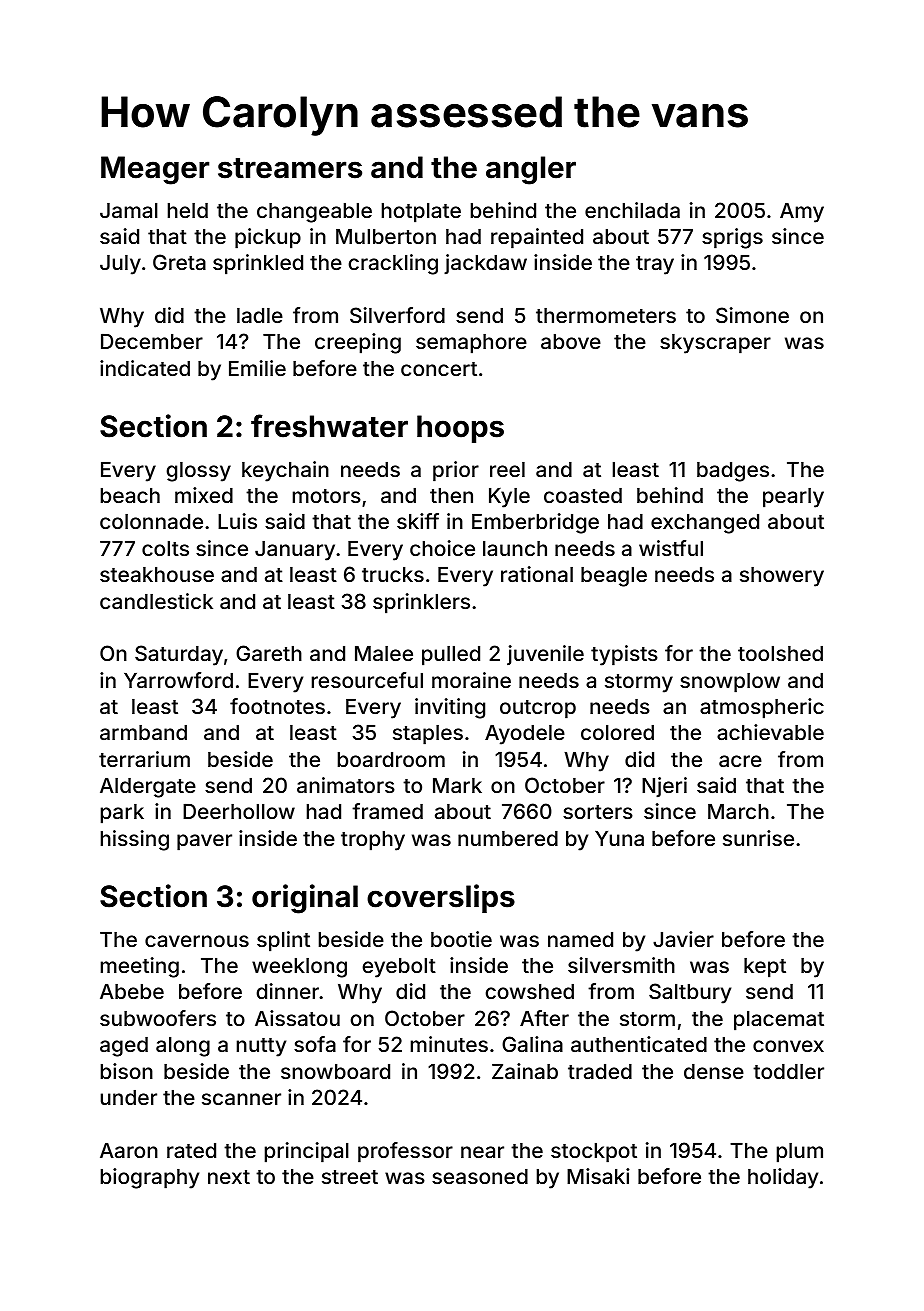 This image has height=1311, width=924. I want to click on boardroom, so click(391, 759).
